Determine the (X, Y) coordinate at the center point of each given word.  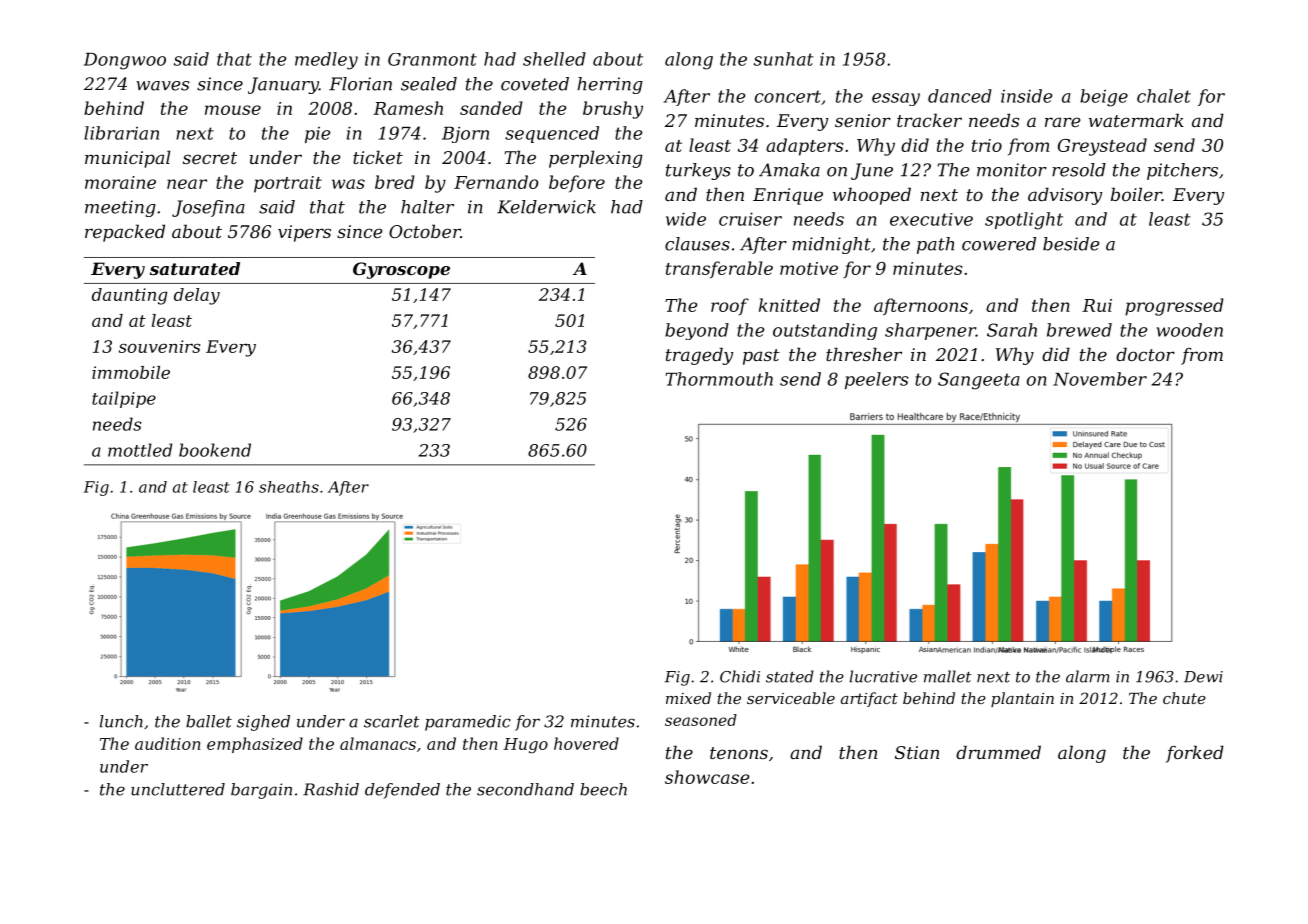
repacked (125, 233)
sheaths (289, 487)
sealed (429, 84)
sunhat (784, 59)
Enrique (788, 196)
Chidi (740, 676)
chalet (1164, 96)
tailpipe (124, 399)
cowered (999, 244)
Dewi (1203, 677)
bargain (261, 791)
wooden (1190, 330)
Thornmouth (719, 379)
